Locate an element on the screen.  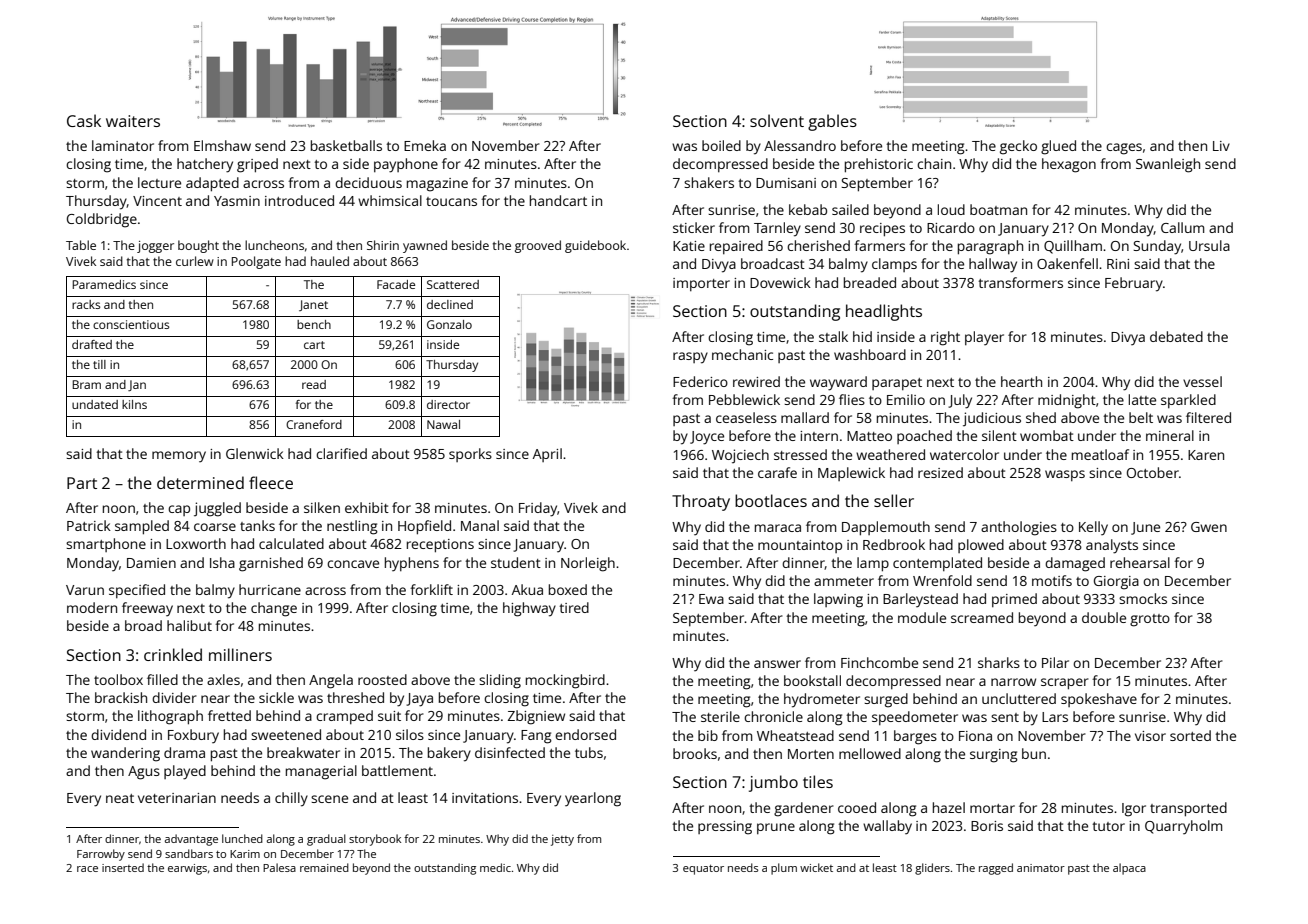
declined is located at coordinates (450, 304).
